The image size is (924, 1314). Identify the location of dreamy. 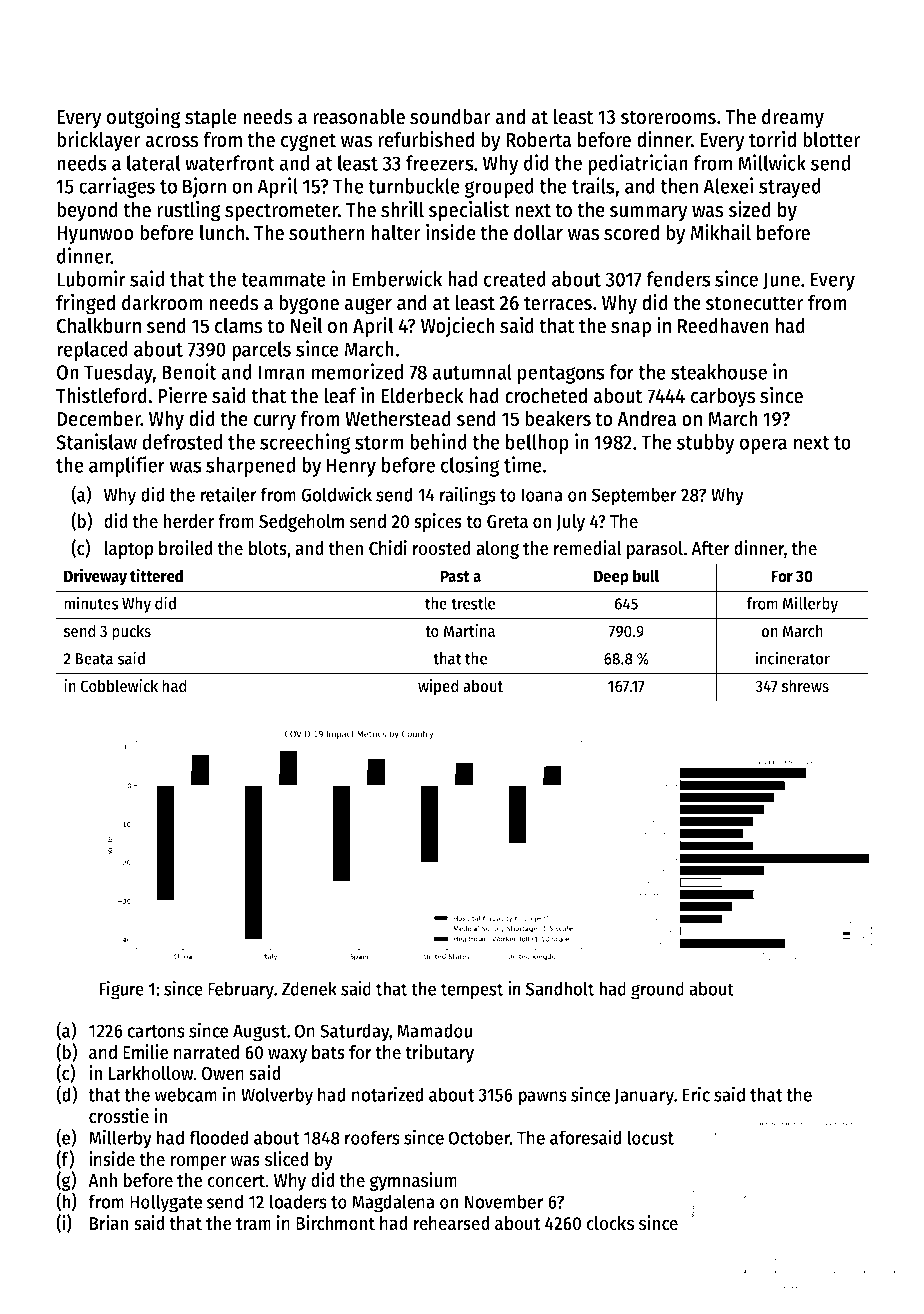
(793, 118).
